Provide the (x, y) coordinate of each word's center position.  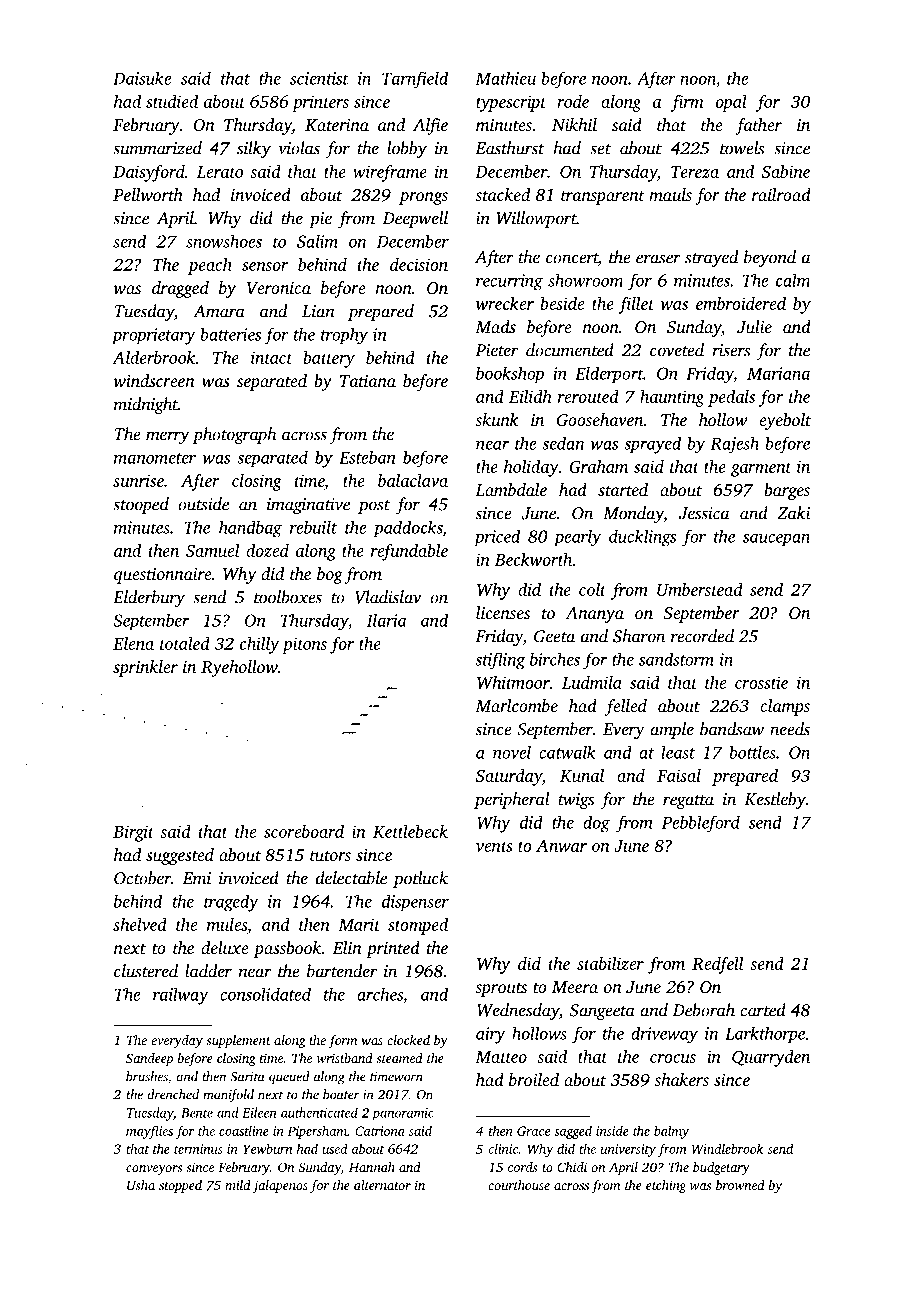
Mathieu (505, 78)
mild (238, 1185)
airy (491, 1035)
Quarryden (771, 1058)
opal (731, 103)
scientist (319, 78)
